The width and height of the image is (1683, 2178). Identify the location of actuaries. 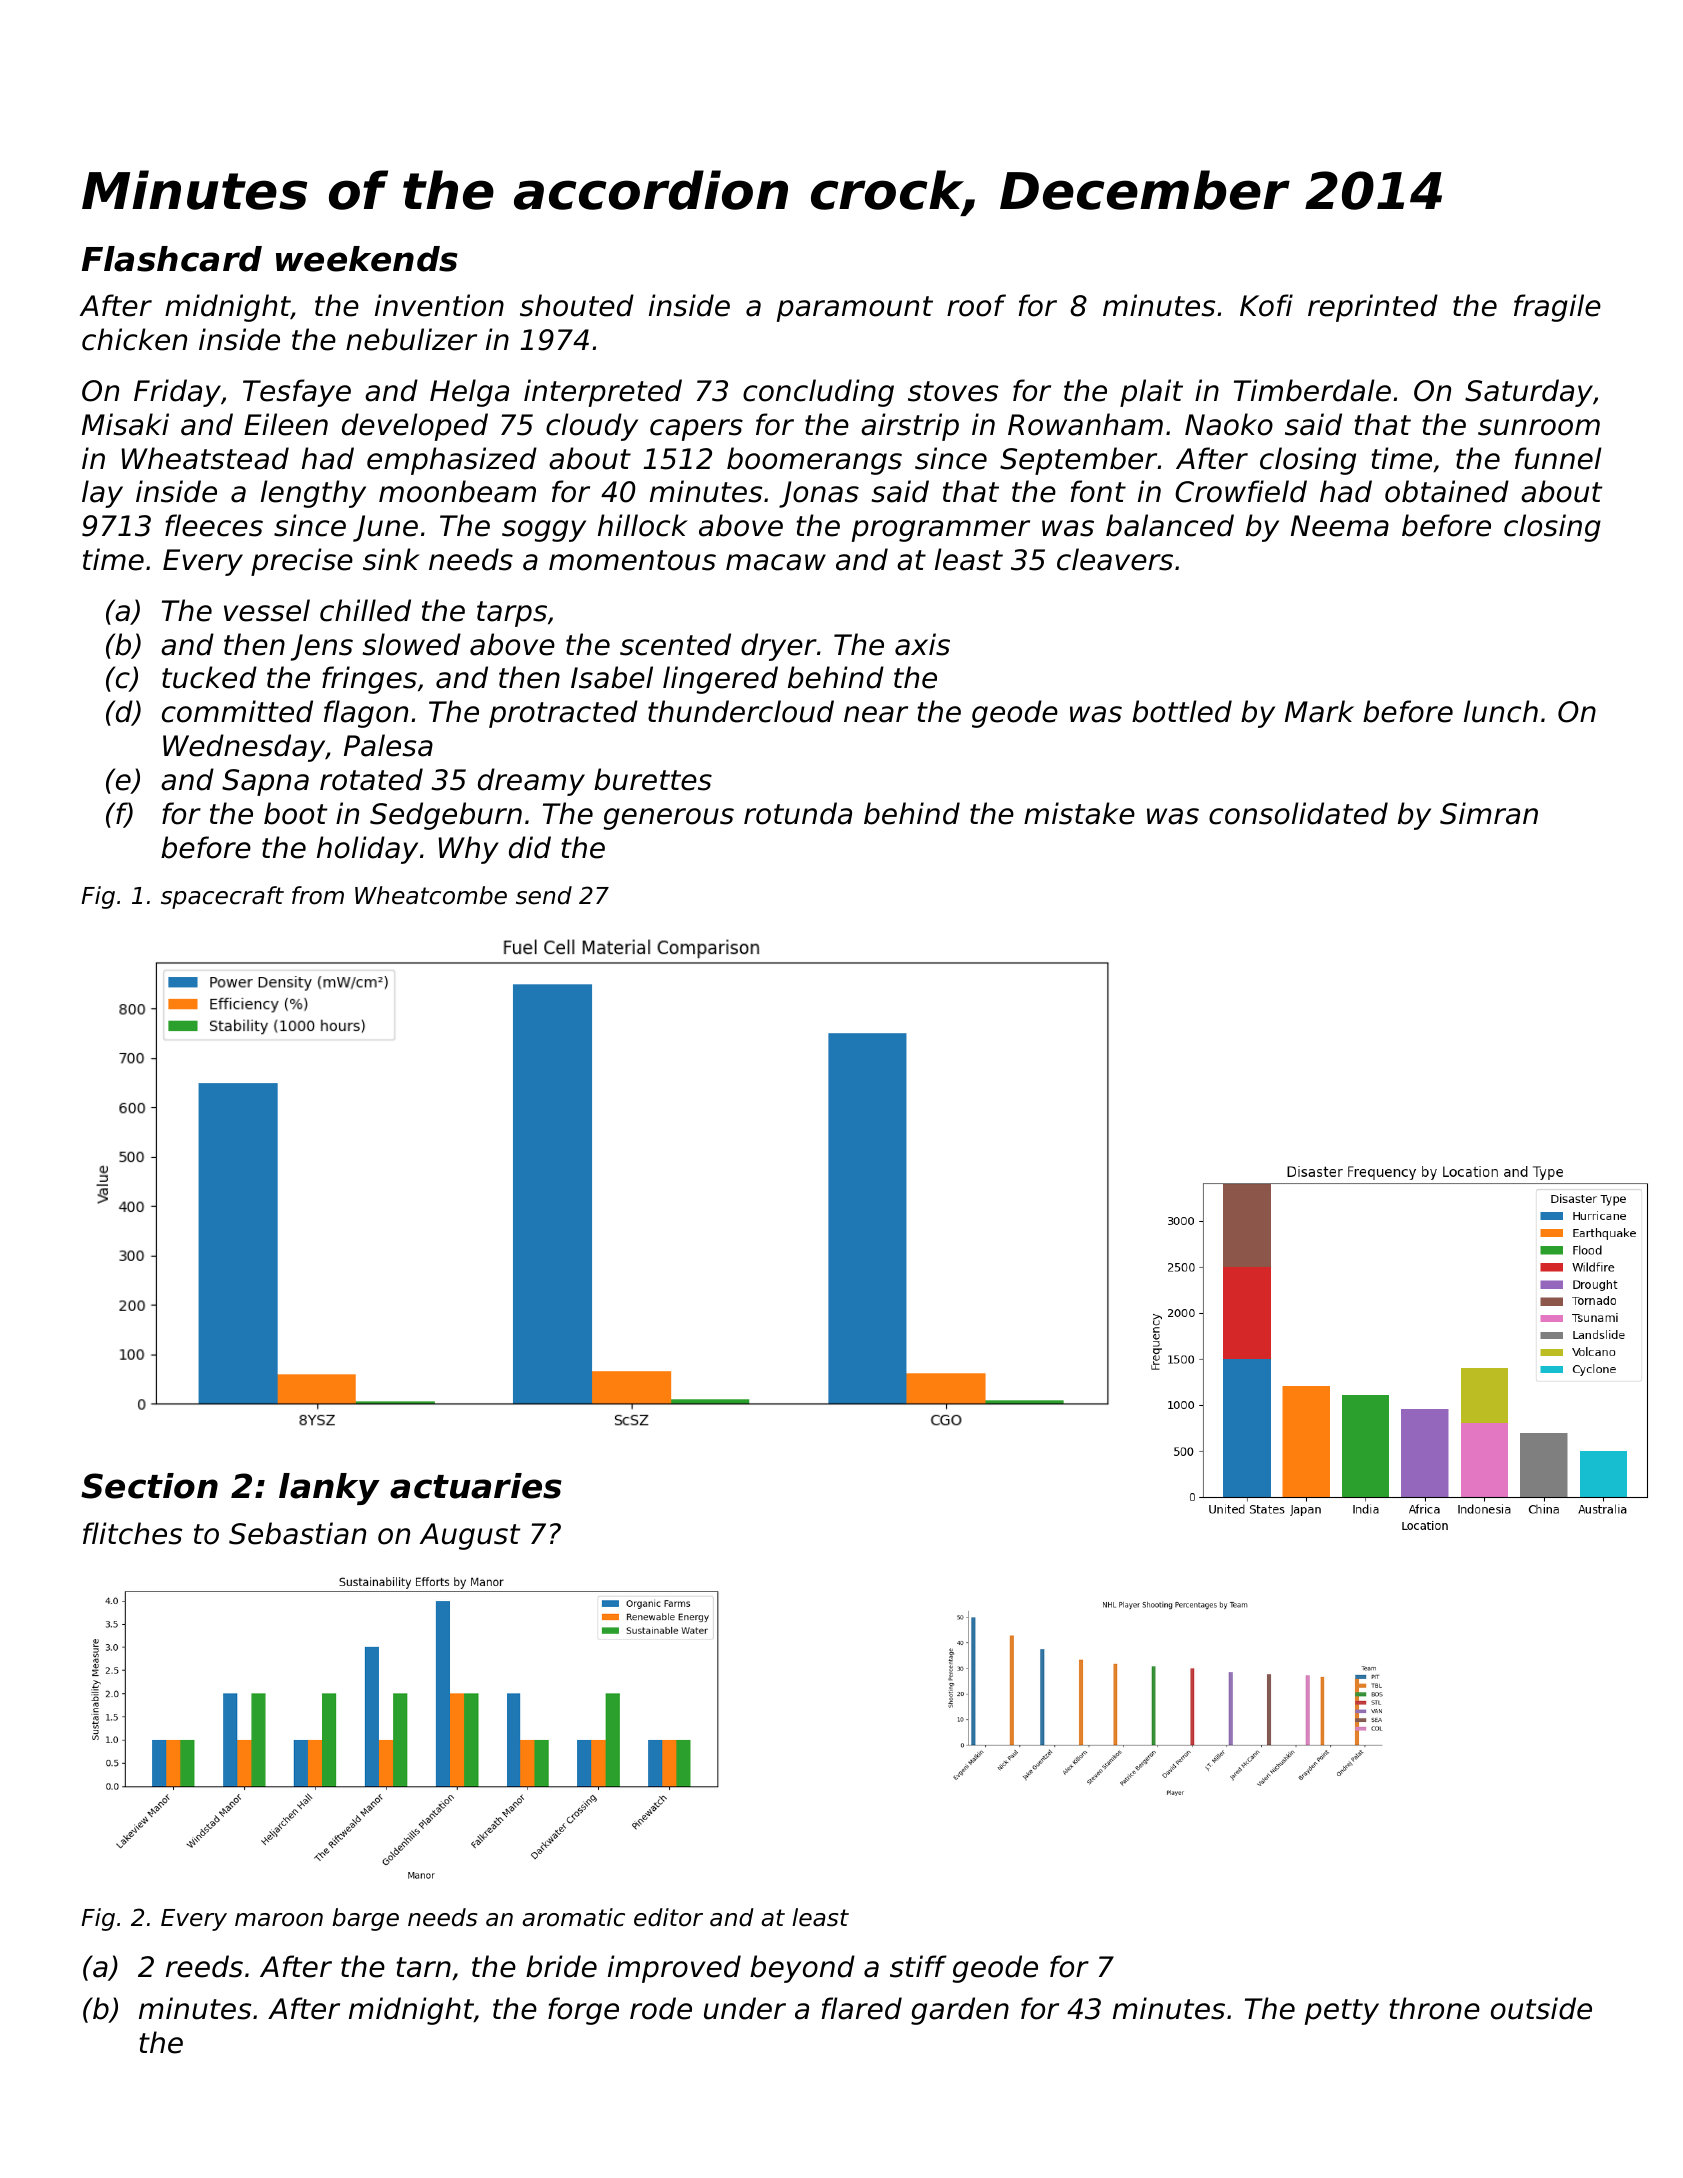
(476, 1486).
